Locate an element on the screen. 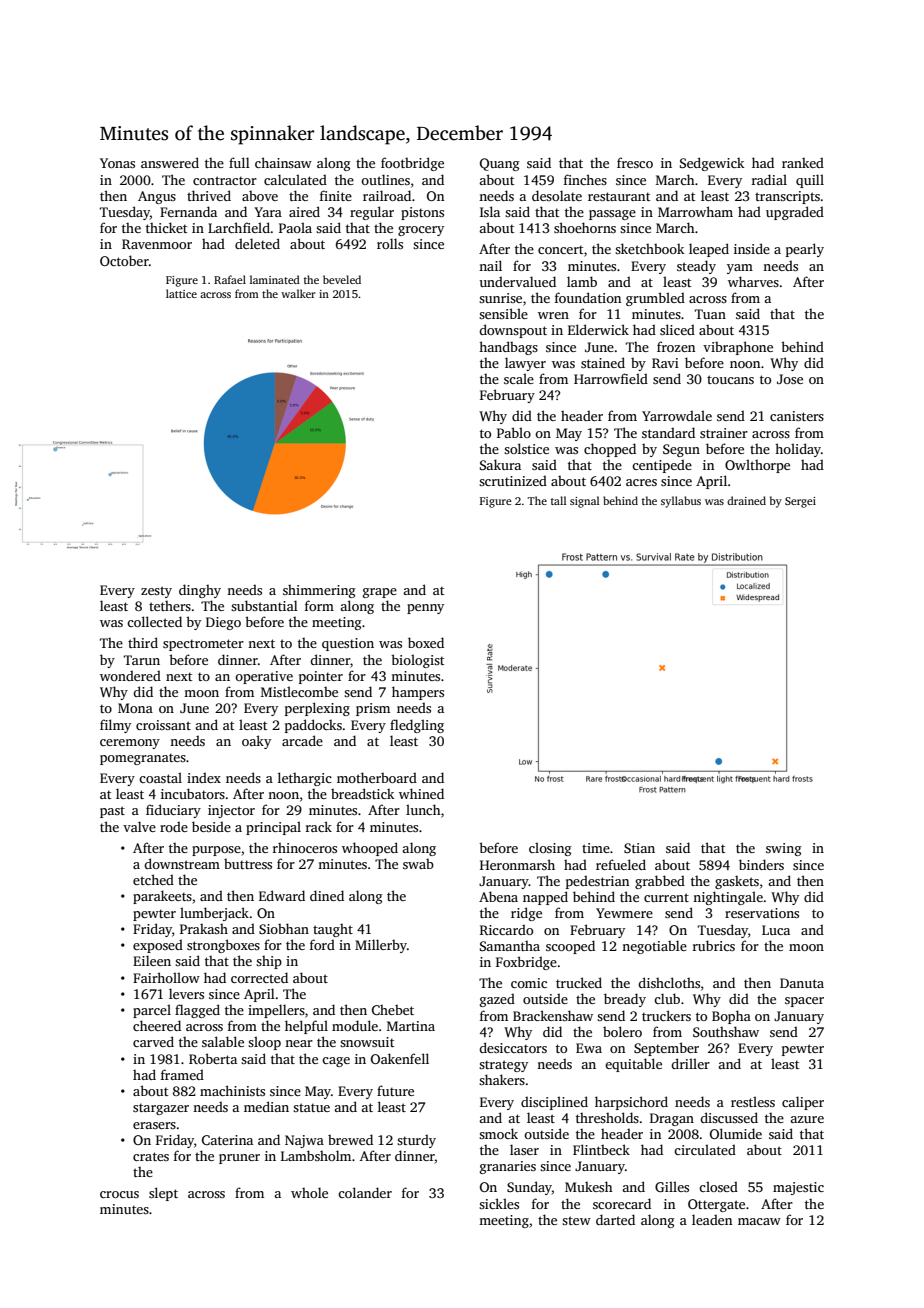 This screenshot has width=924, height=1308. pruner is located at coordinates (239, 1159).
